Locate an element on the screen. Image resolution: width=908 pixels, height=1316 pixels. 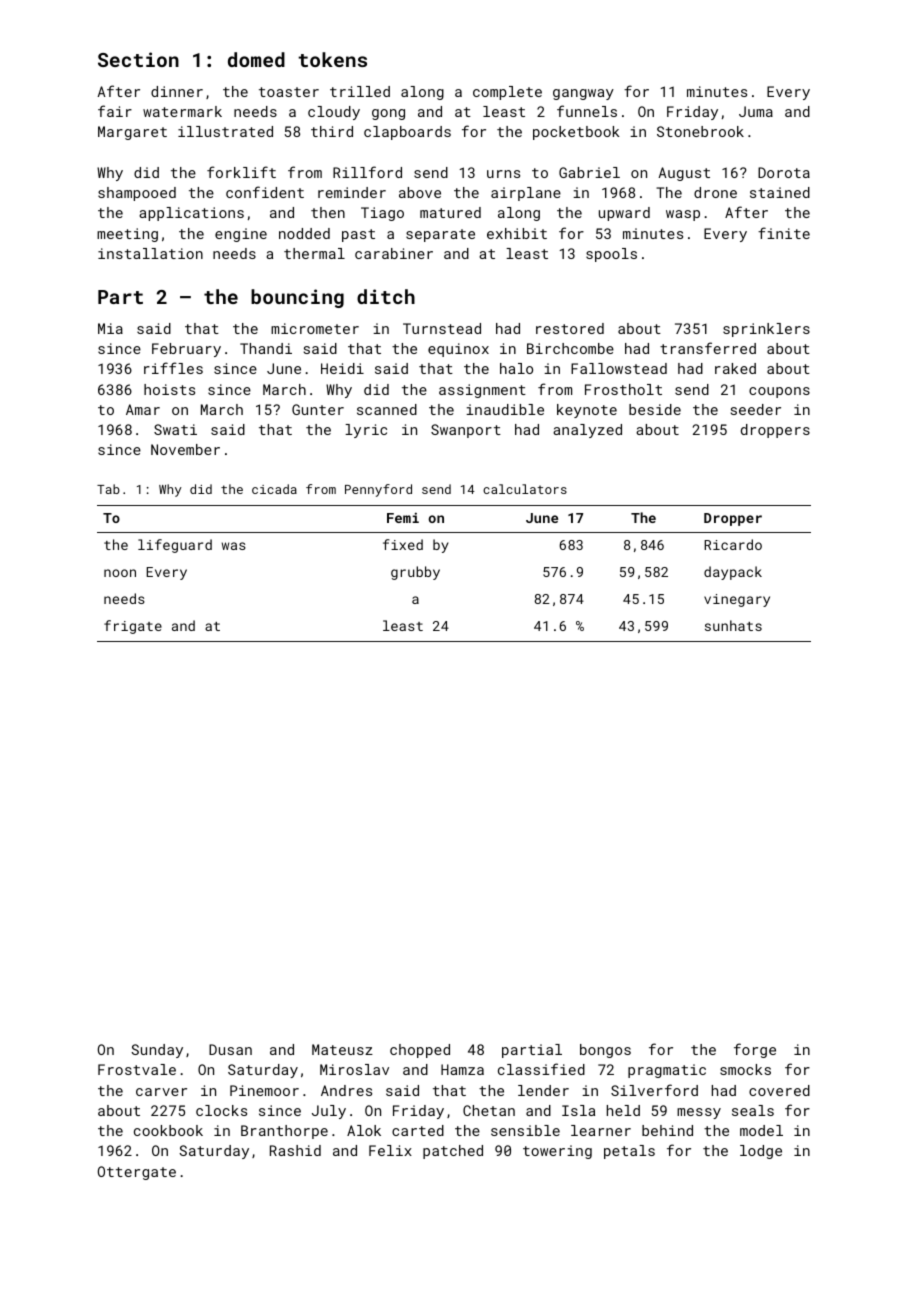
scanned is located at coordinates (387, 409).
